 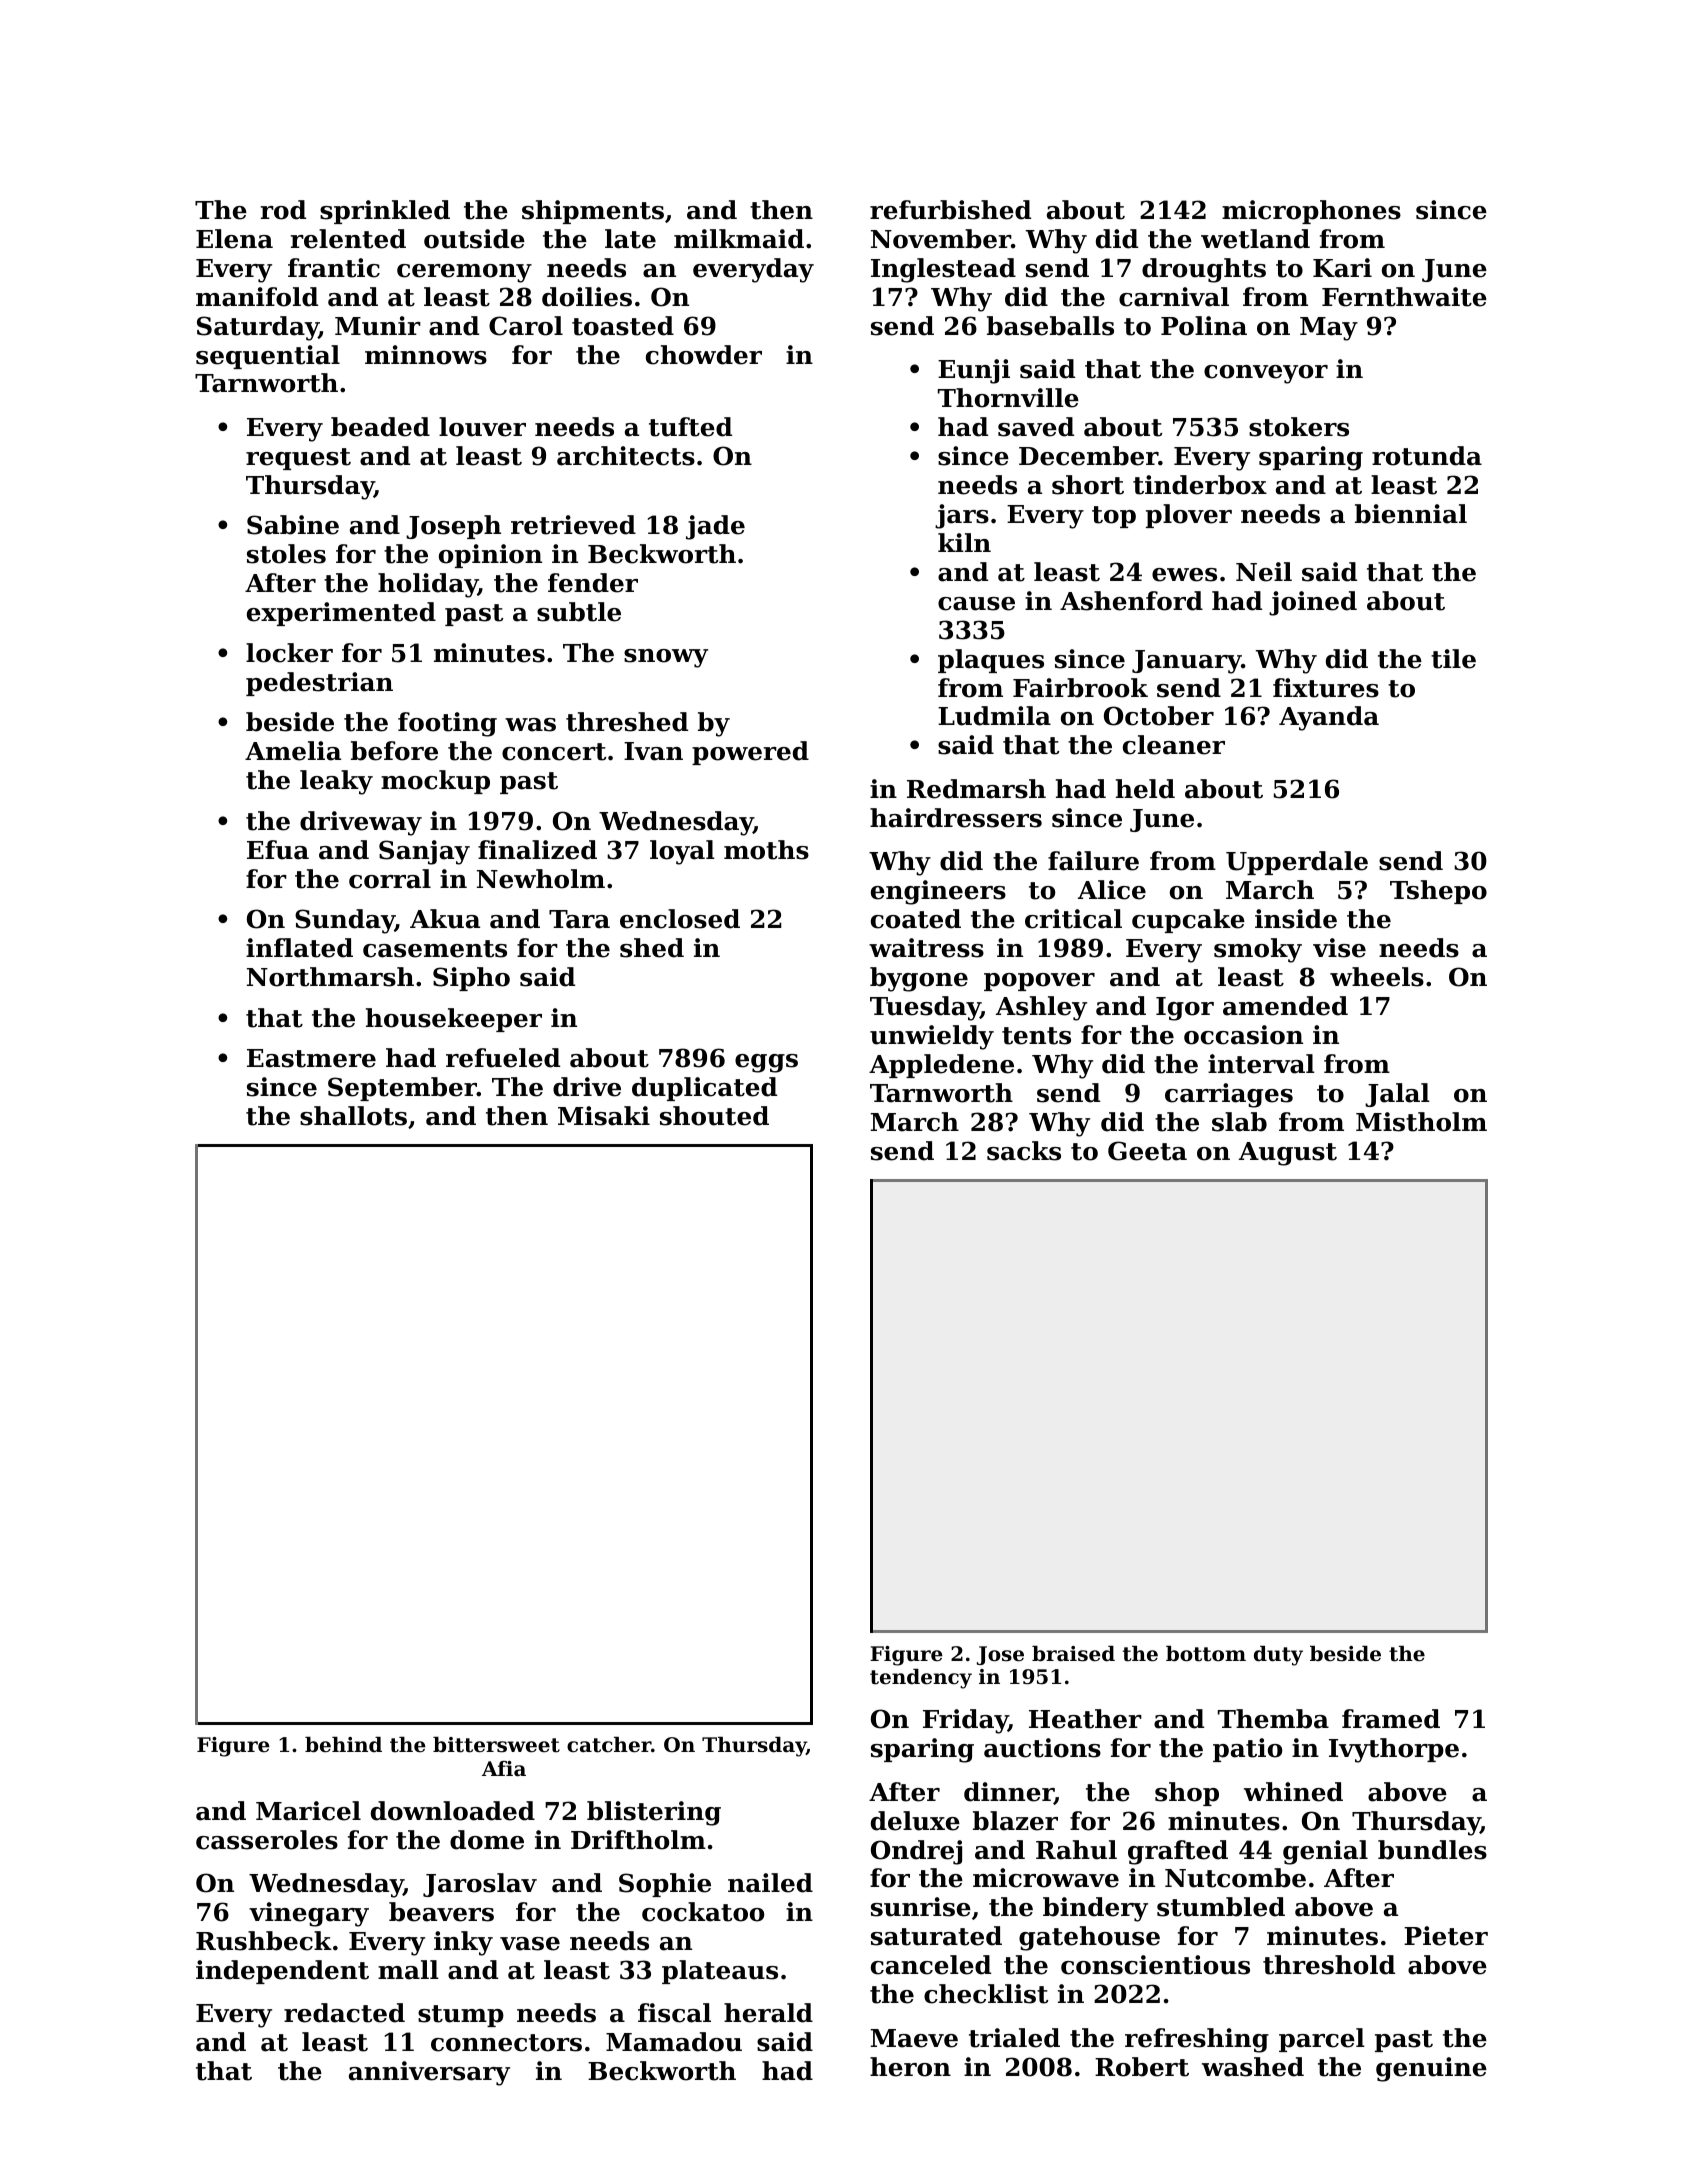 What do you see at coordinates (739, 239) in the screenshot?
I see `milkmaid` at bounding box center [739, 239].
